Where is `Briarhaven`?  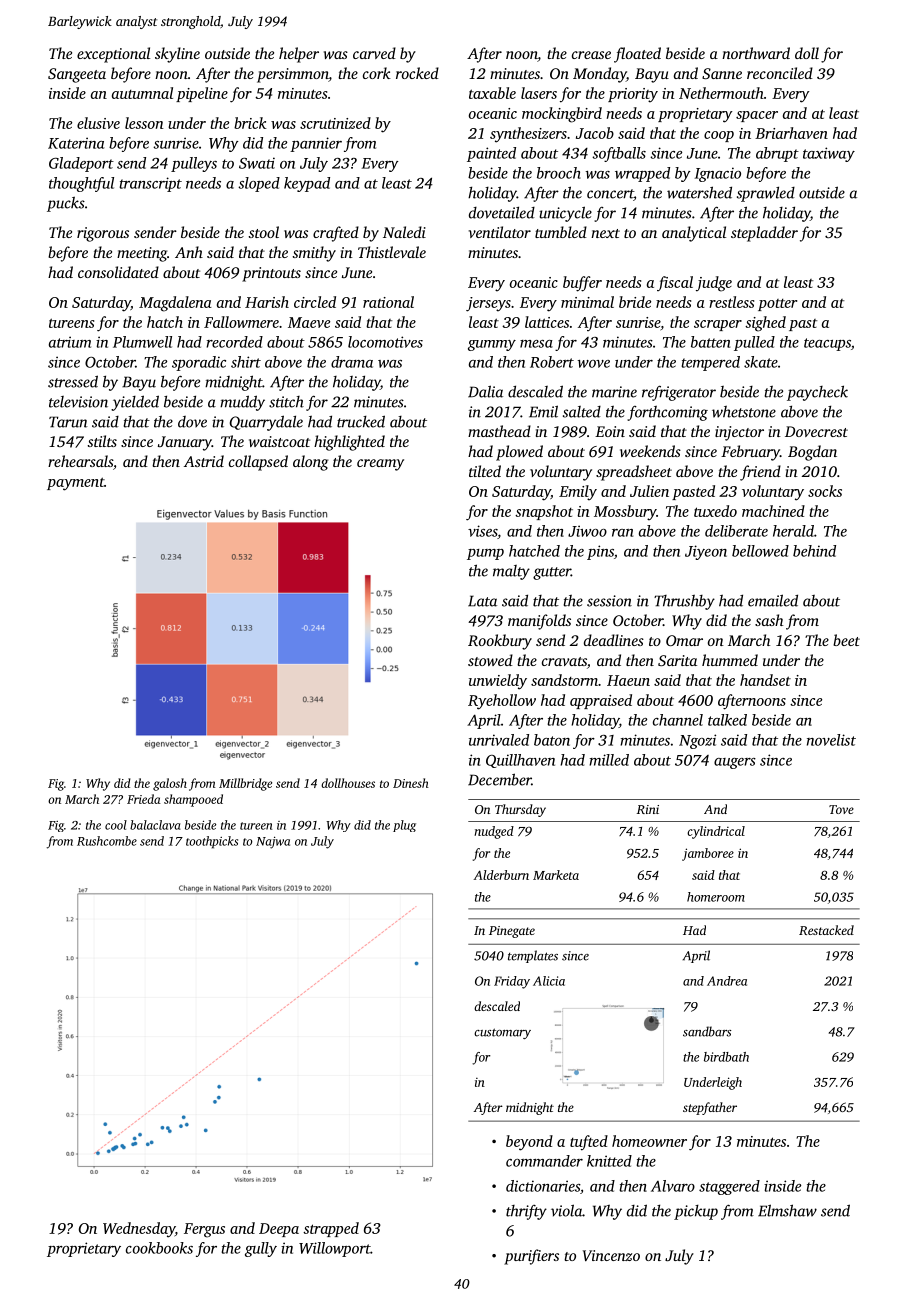
Briarhaven is located at coordinates (791, 133).
